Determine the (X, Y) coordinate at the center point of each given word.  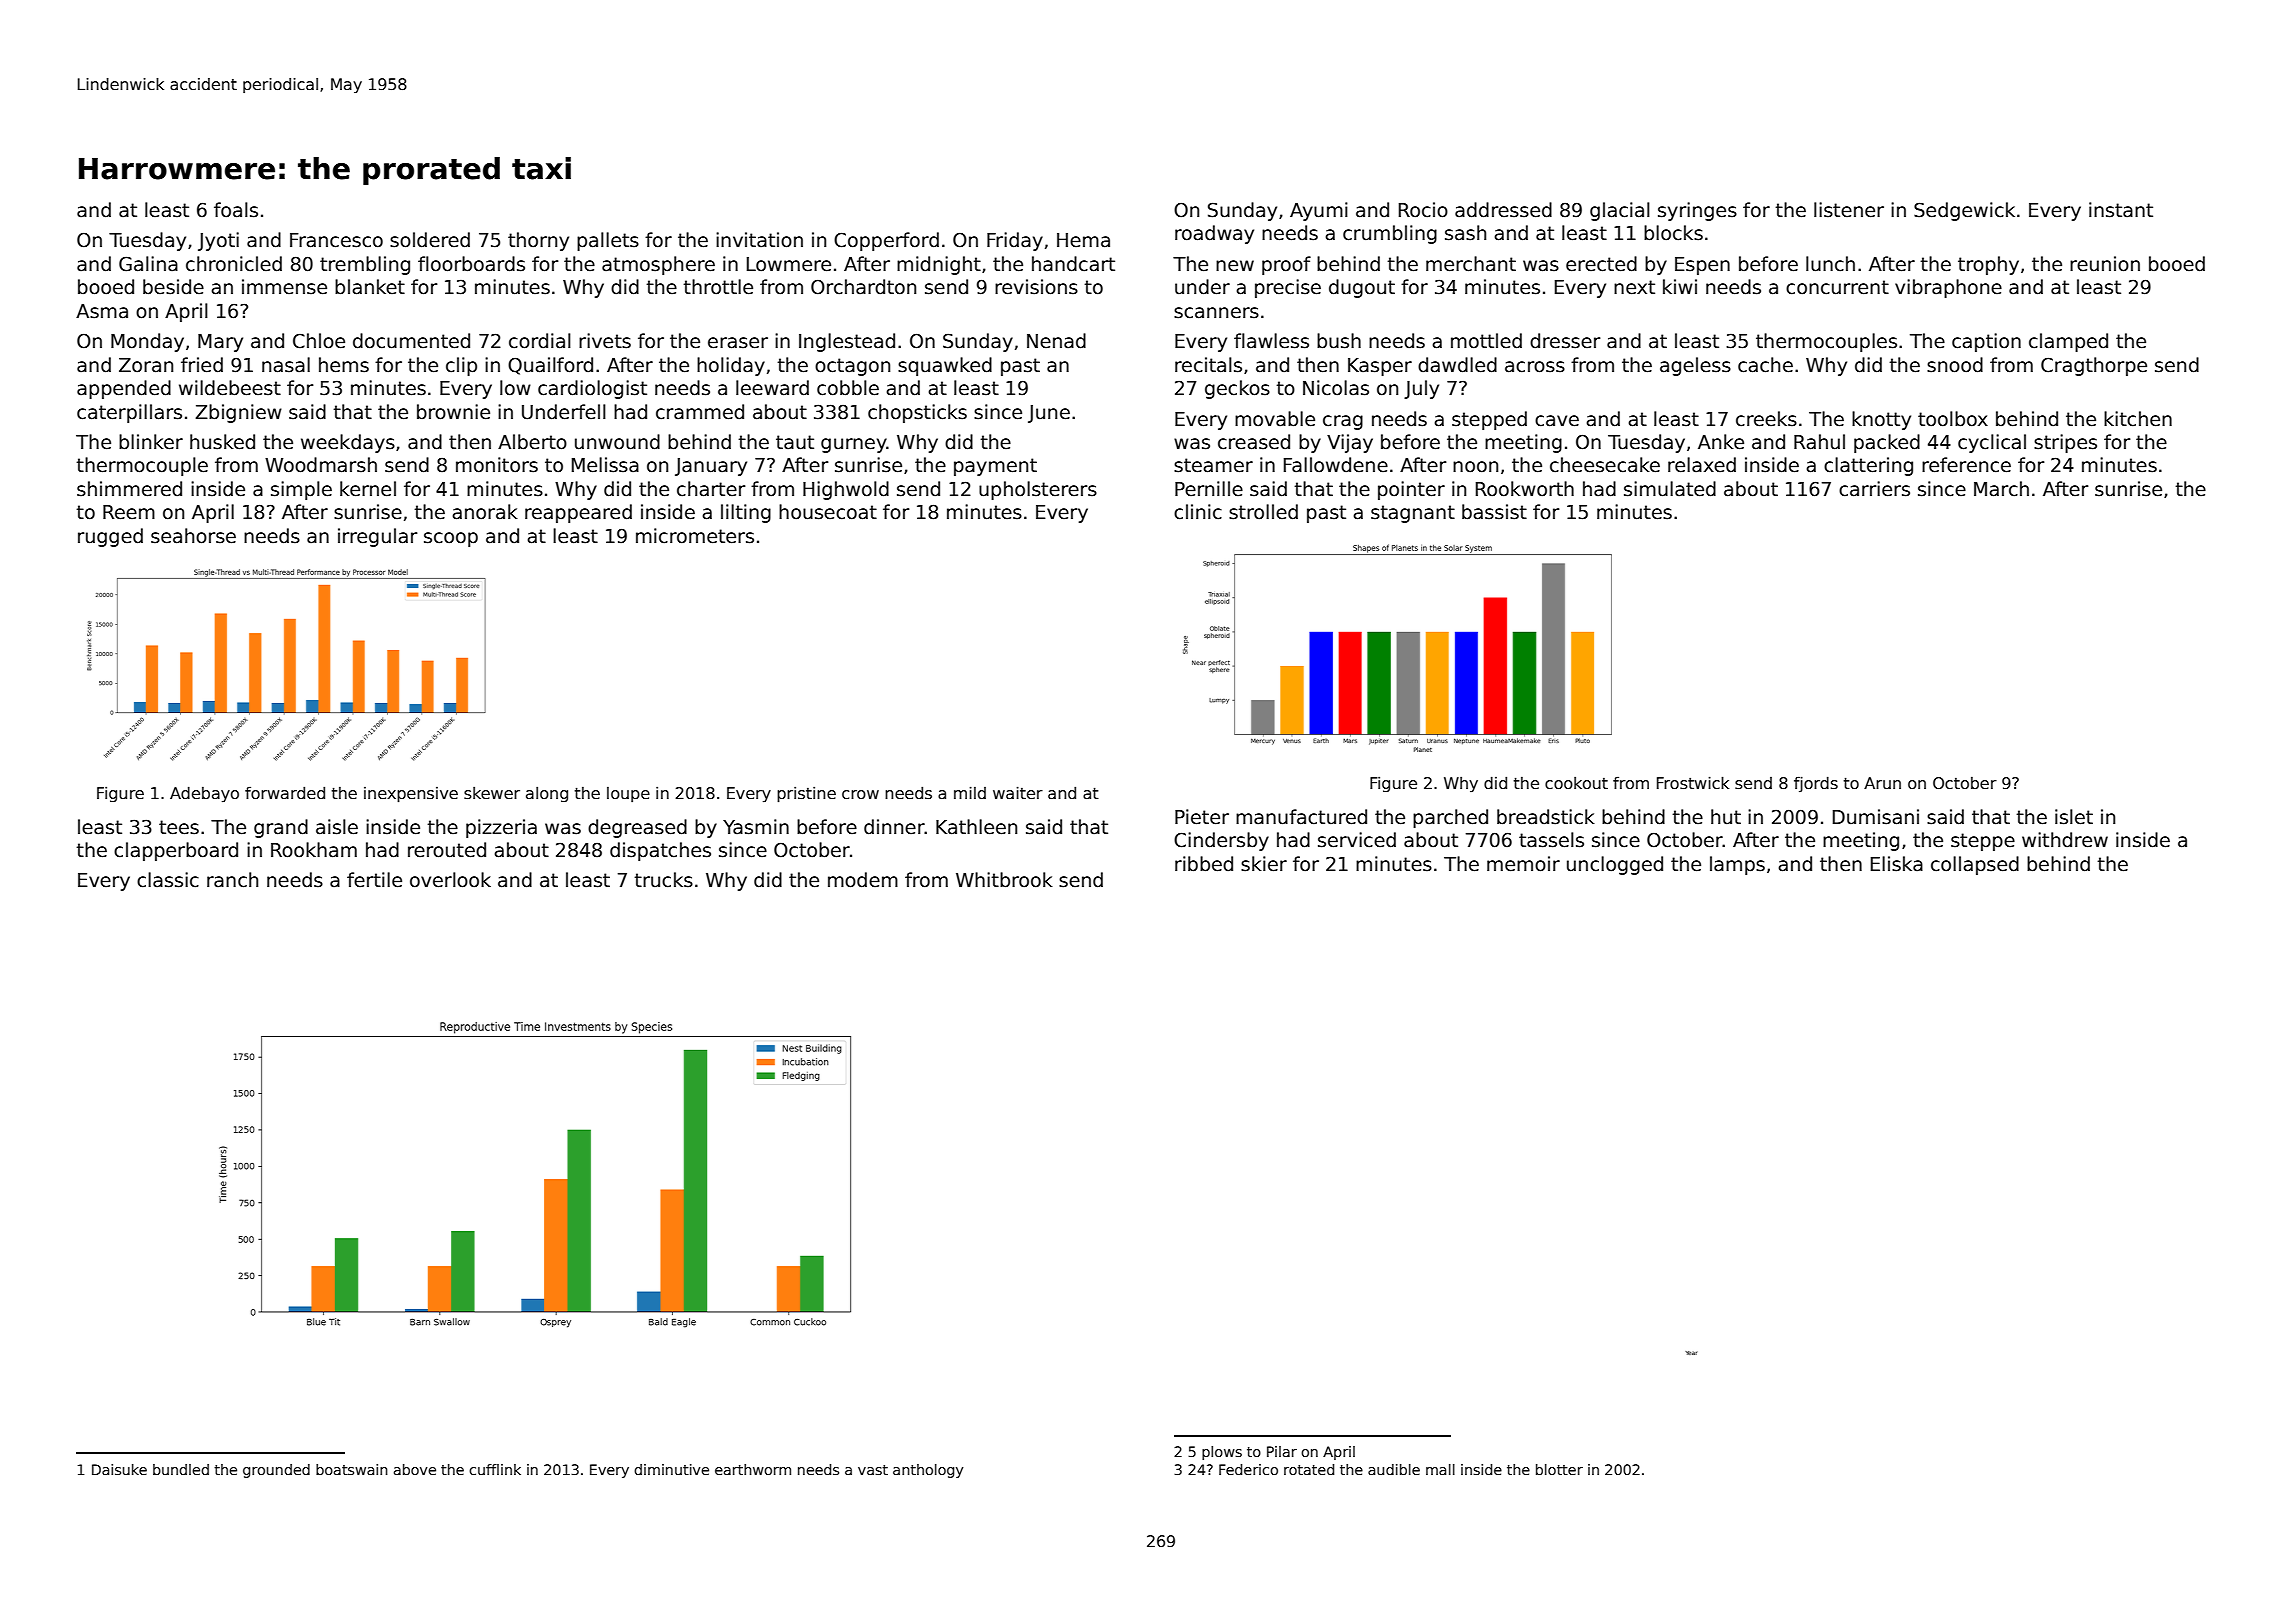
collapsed (1975, 865)
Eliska (1897, 864)
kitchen (2138, 419)
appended (124, 389)
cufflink (495, 1469)
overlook (450, 880)
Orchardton (863, 287)
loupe (628, 794)
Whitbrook (1004, 880)
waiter (1018, 792)
